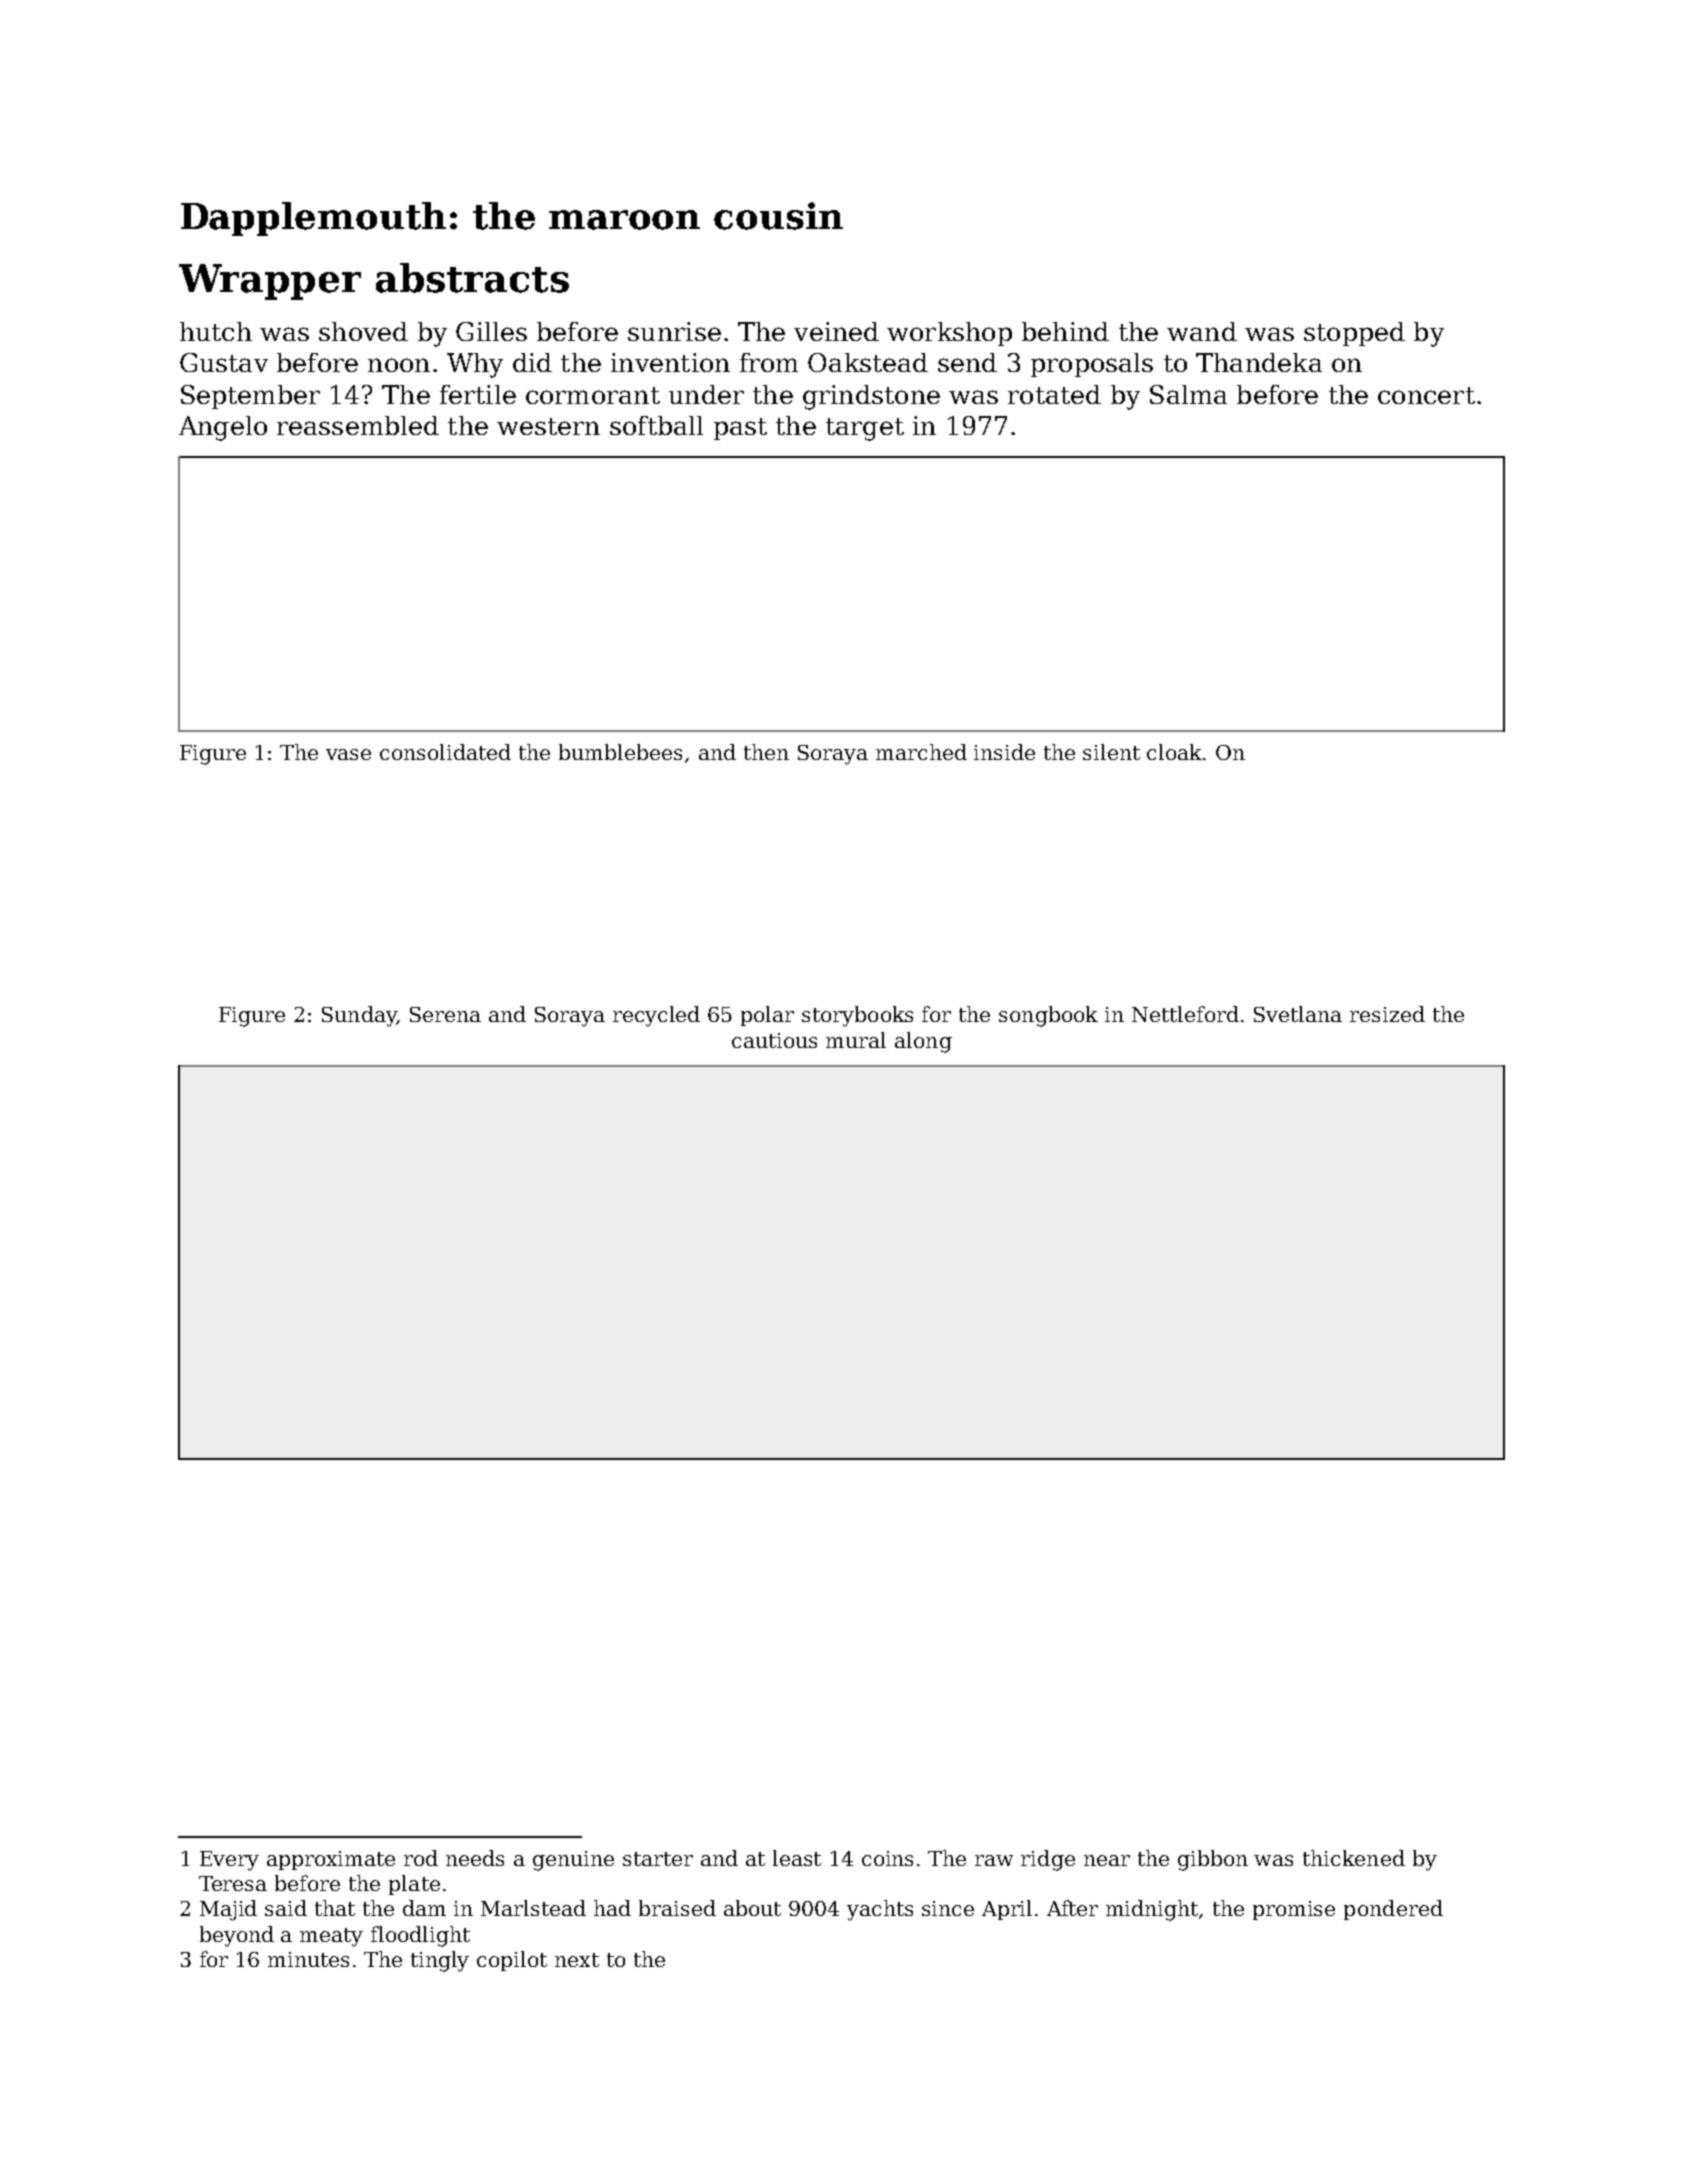 This document has width=1683, height=2178. Describe the element at coordinates (359, 1016) in the document. I see `Sunday` at that location.
